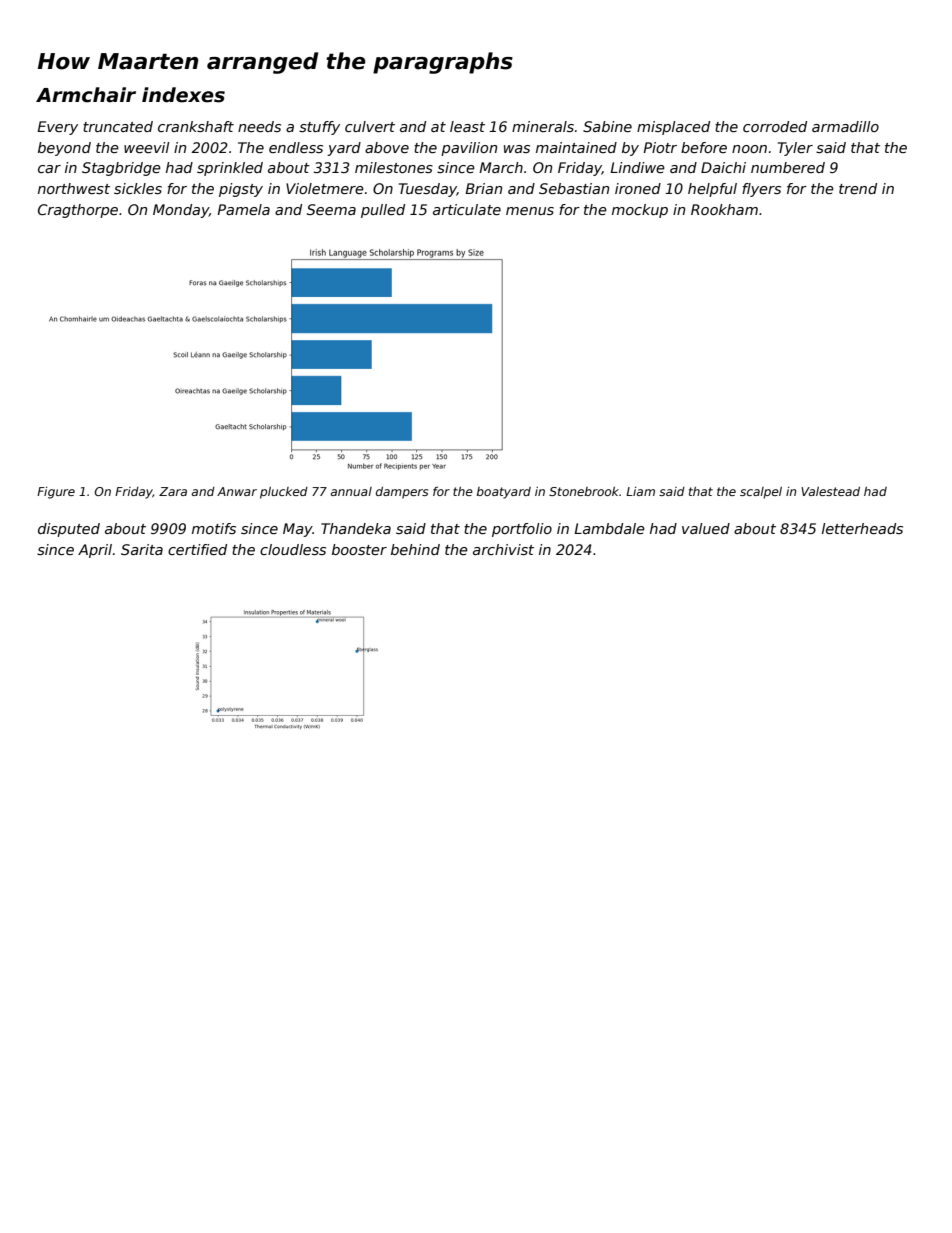 The width and height of the screenshot is (952, 1233). Describe the element at coordinates (467, 126) in the screenshot. I see `least` at that location.
